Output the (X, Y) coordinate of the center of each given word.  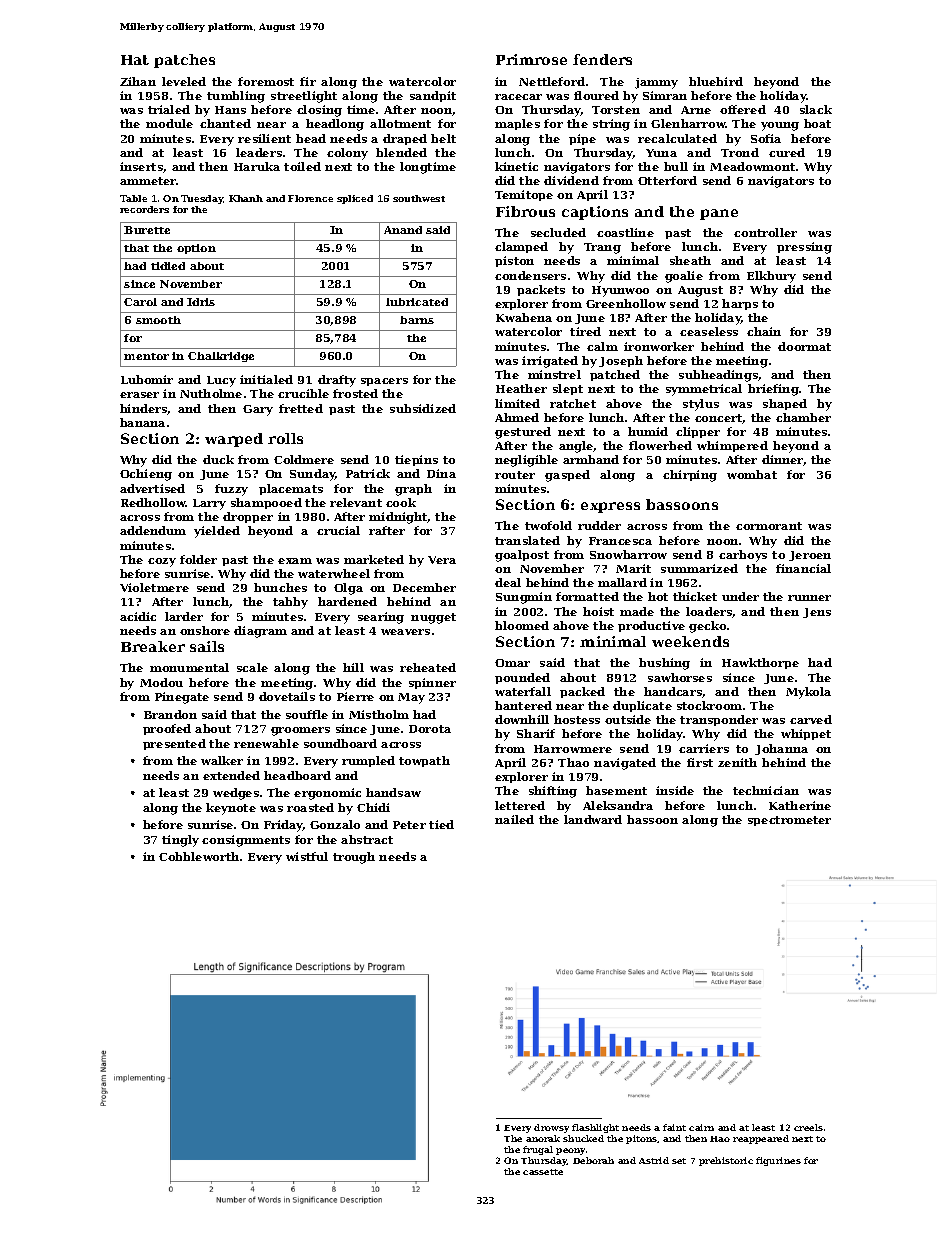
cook (401, 502)
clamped (521, 247)
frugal (538, 1150)
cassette (543, 1172)
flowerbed (660, 445)
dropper (248, 517)
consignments (246, 841)
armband (591, 459)
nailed (514, 819)
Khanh (246, 198)
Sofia (766, 138)
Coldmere (304, 459)
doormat (804, 346)
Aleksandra (618, 805)
